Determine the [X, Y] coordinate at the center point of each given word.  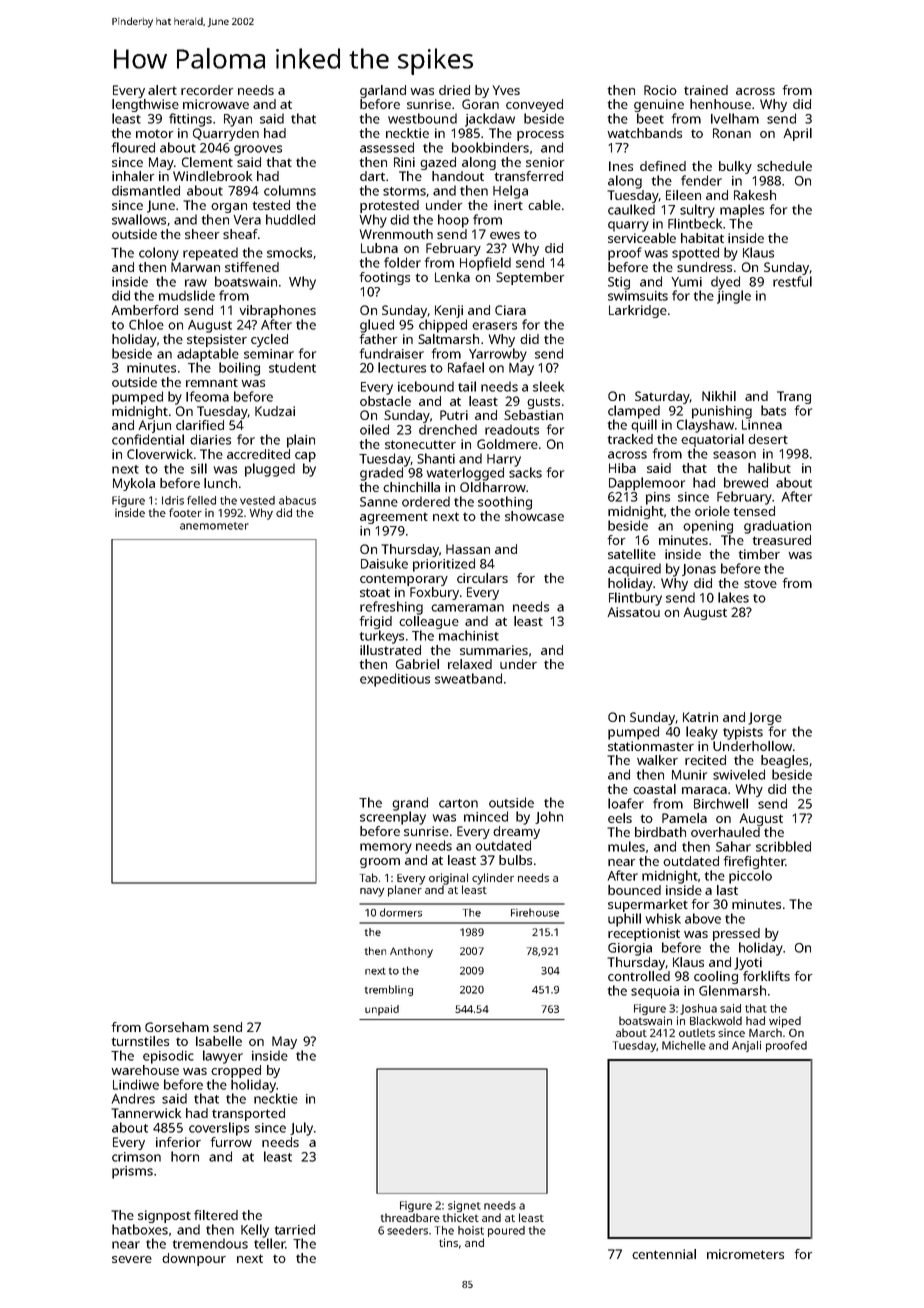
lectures [402, 367]
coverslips [219, 1129]
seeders [407, 1230]
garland [383, 91]
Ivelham [735, 118]
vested [257, 500]
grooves [258, 150]
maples [742, 211]
